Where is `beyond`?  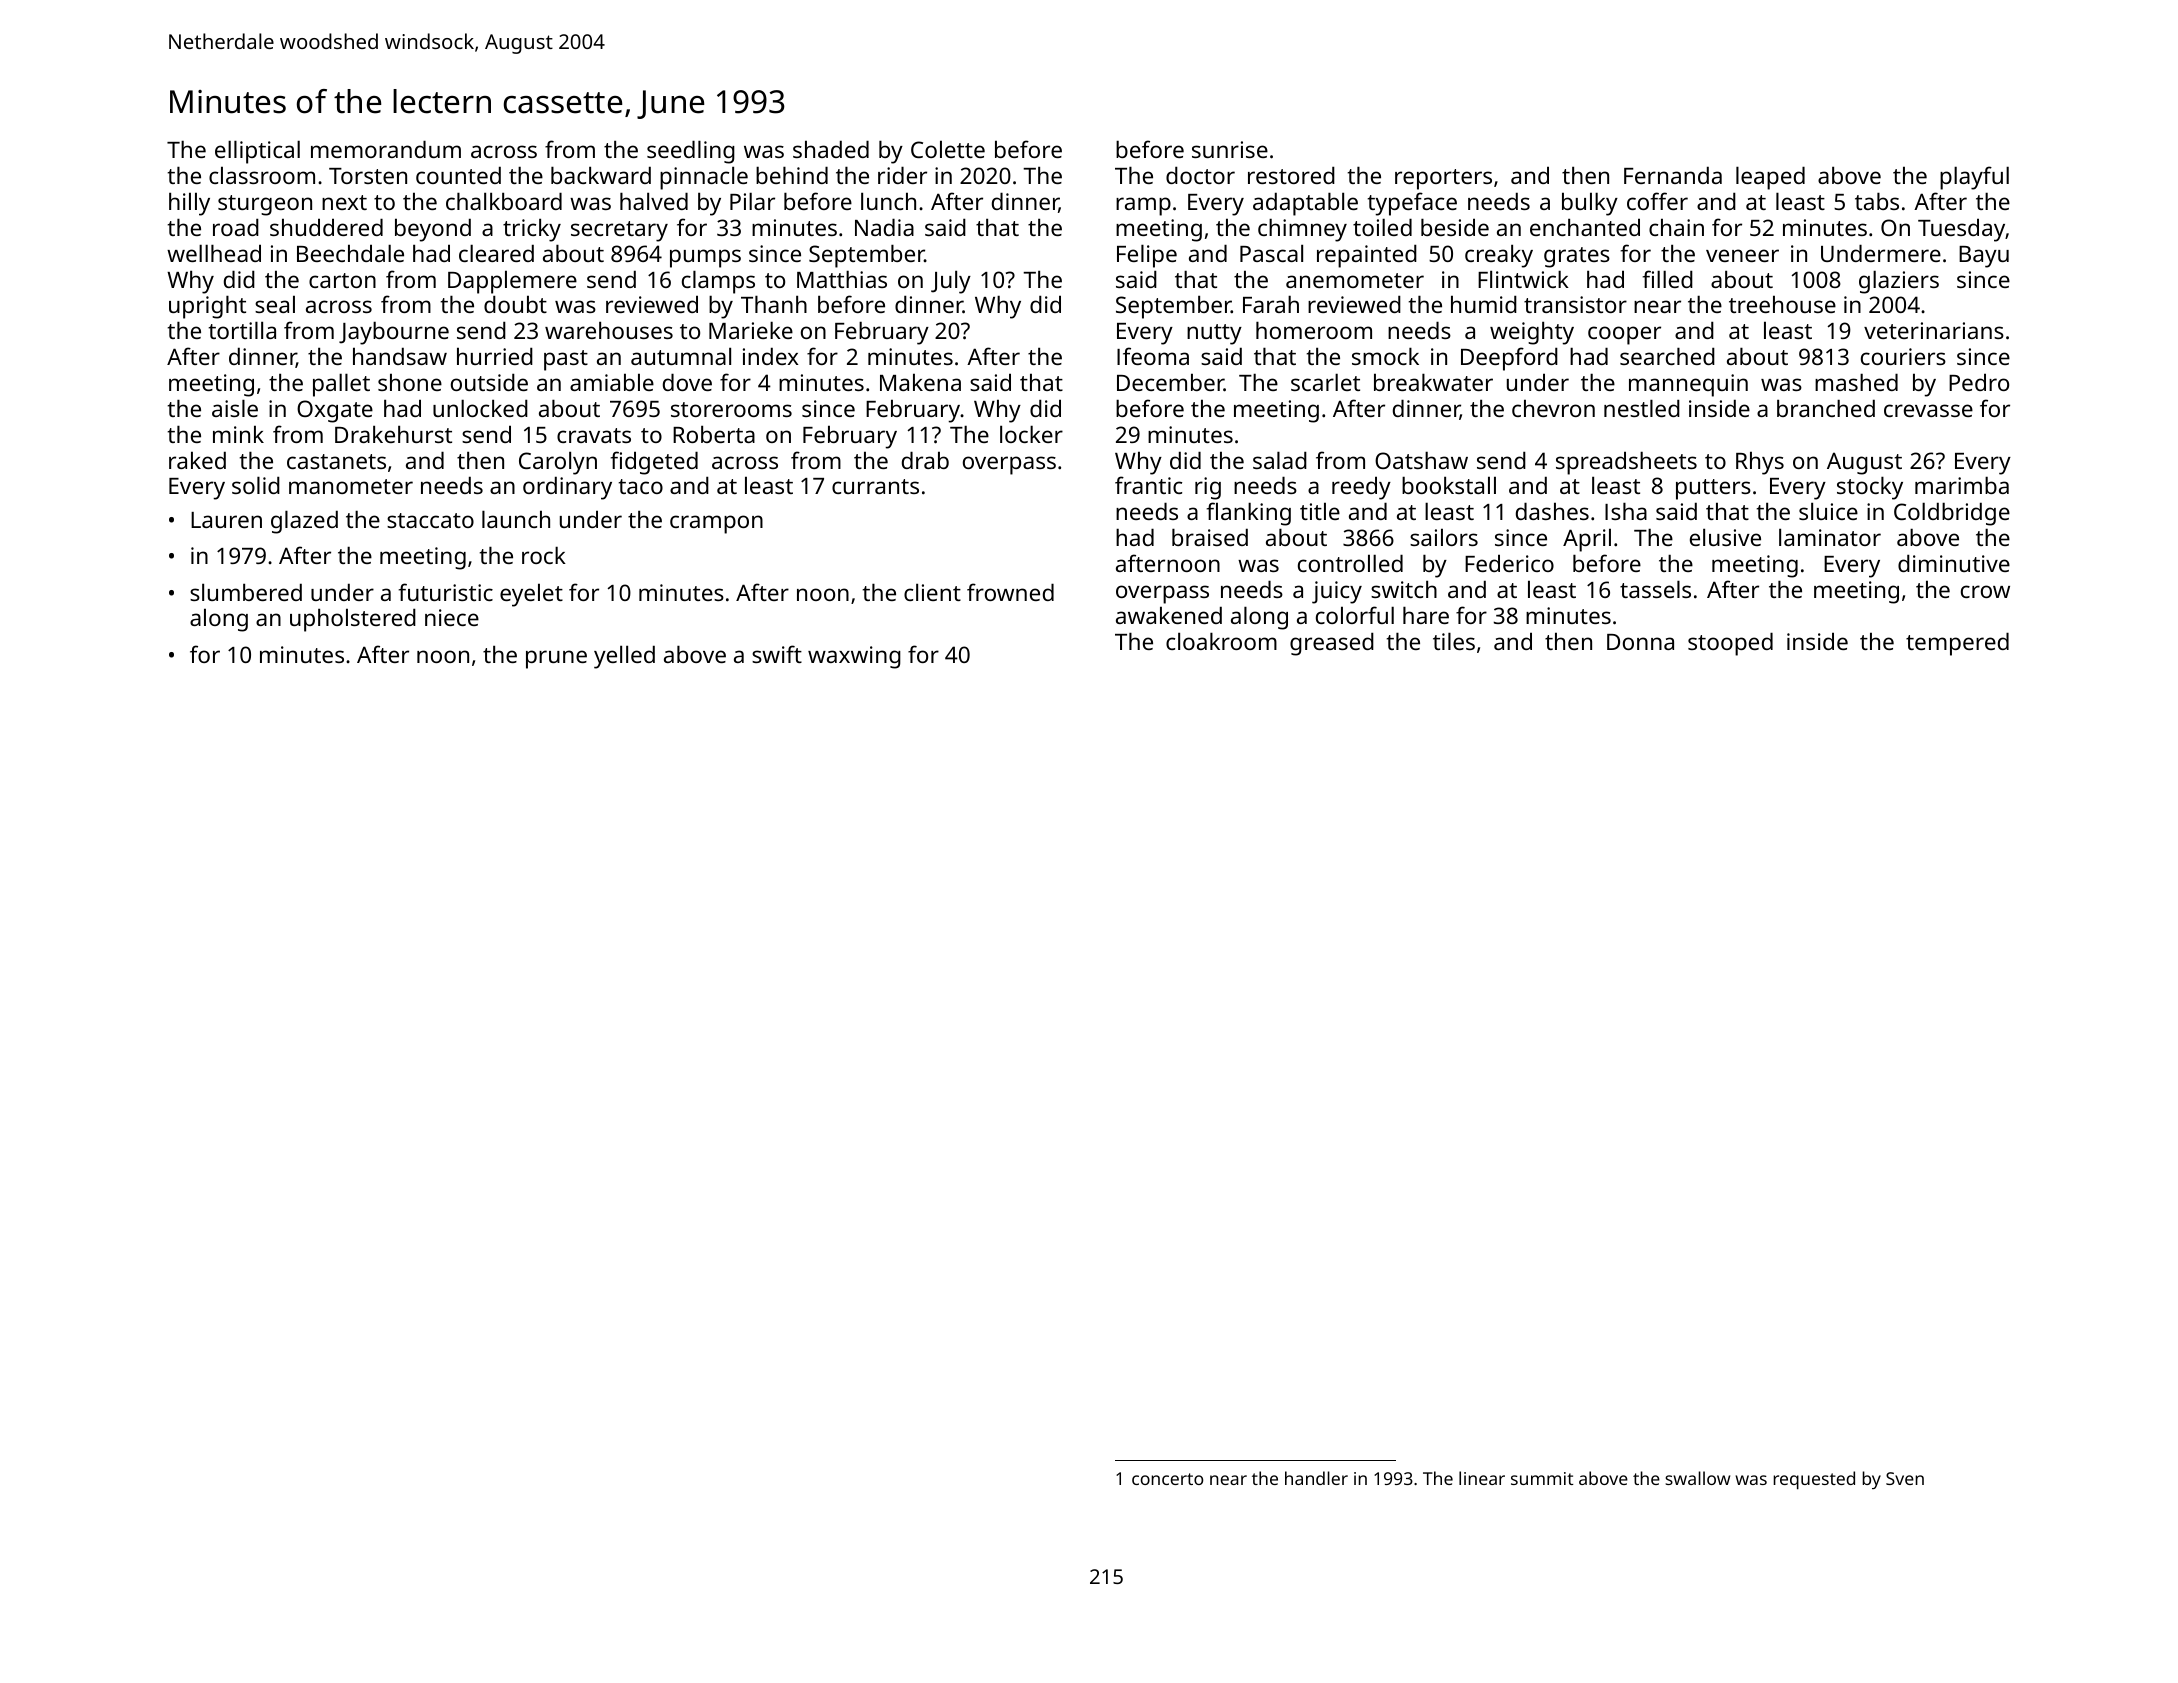
beyond is located at coordinates (433, 230).
